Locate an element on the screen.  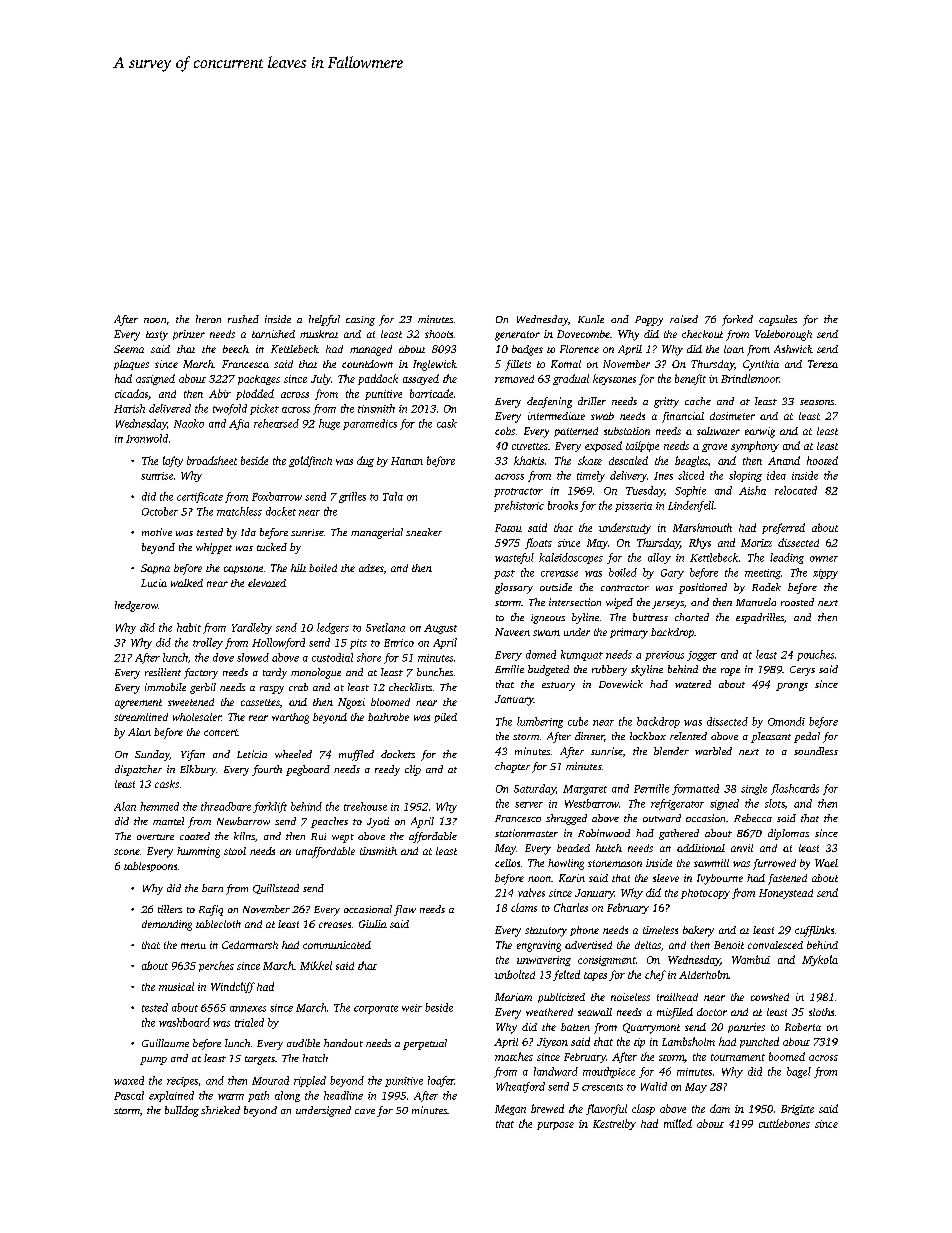
dam is located at coordinates (720, 1108).
